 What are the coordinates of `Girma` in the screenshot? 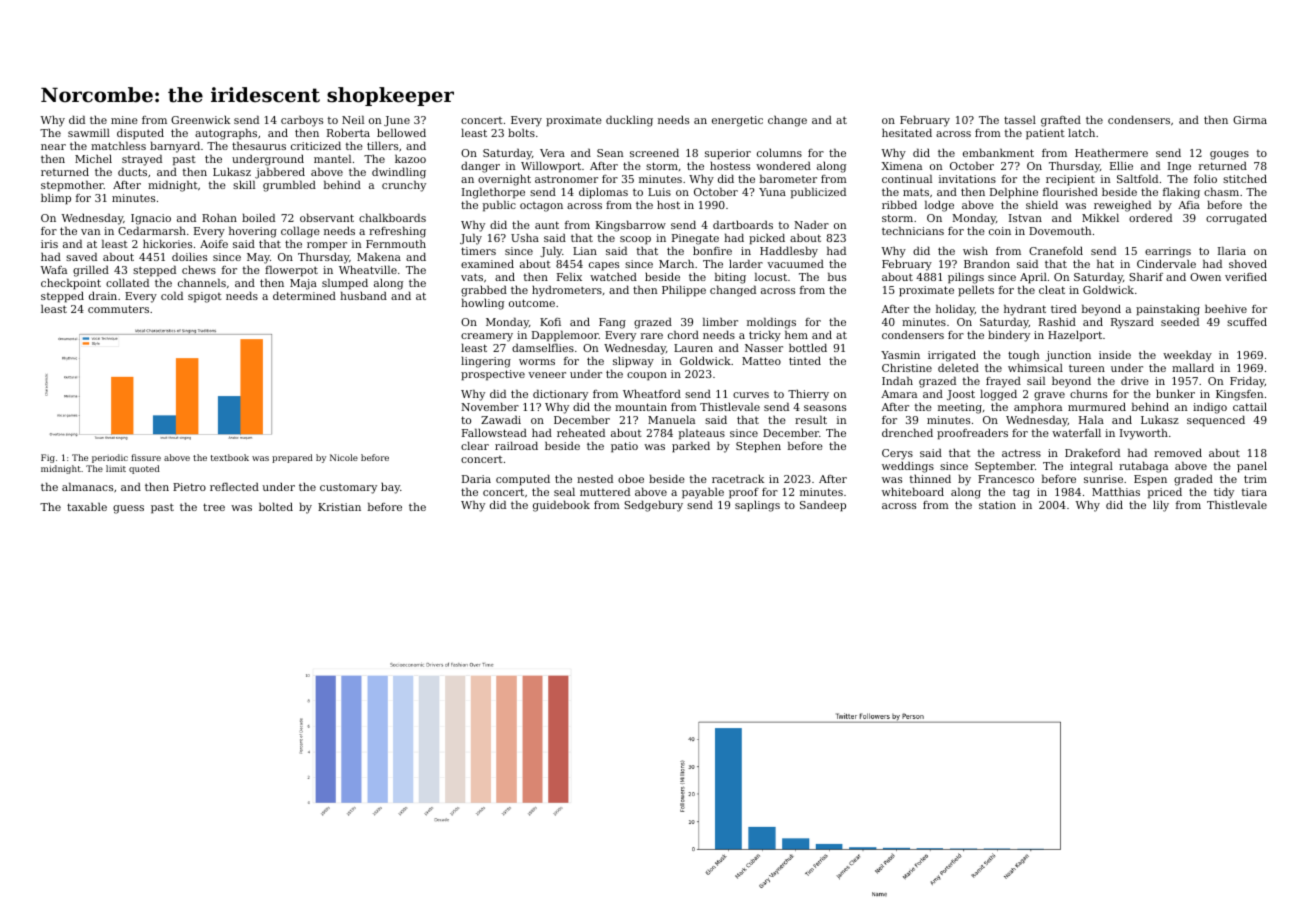 It's located at (1250, 120).
